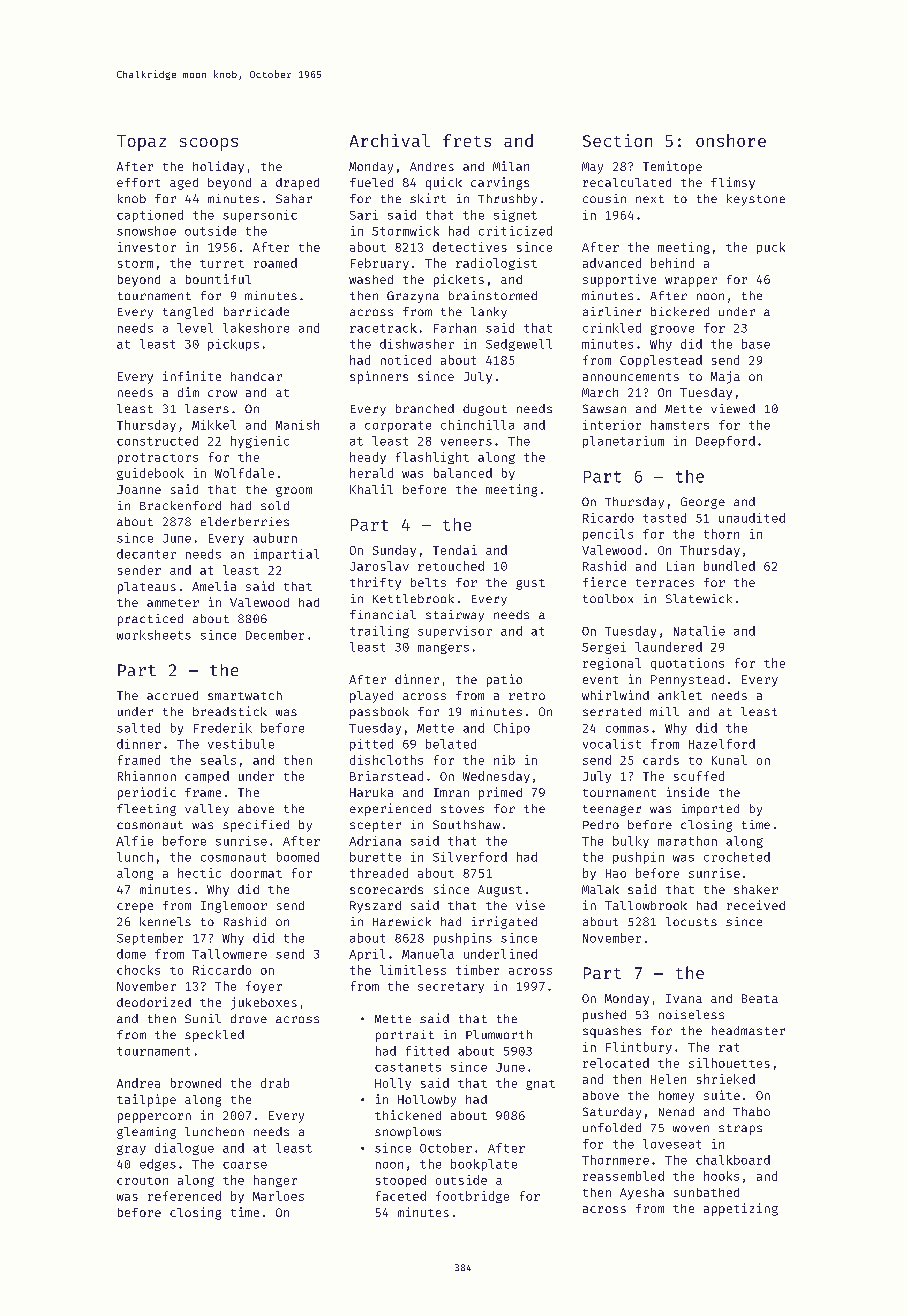  I want to click on spinners, so click(379, 377).
